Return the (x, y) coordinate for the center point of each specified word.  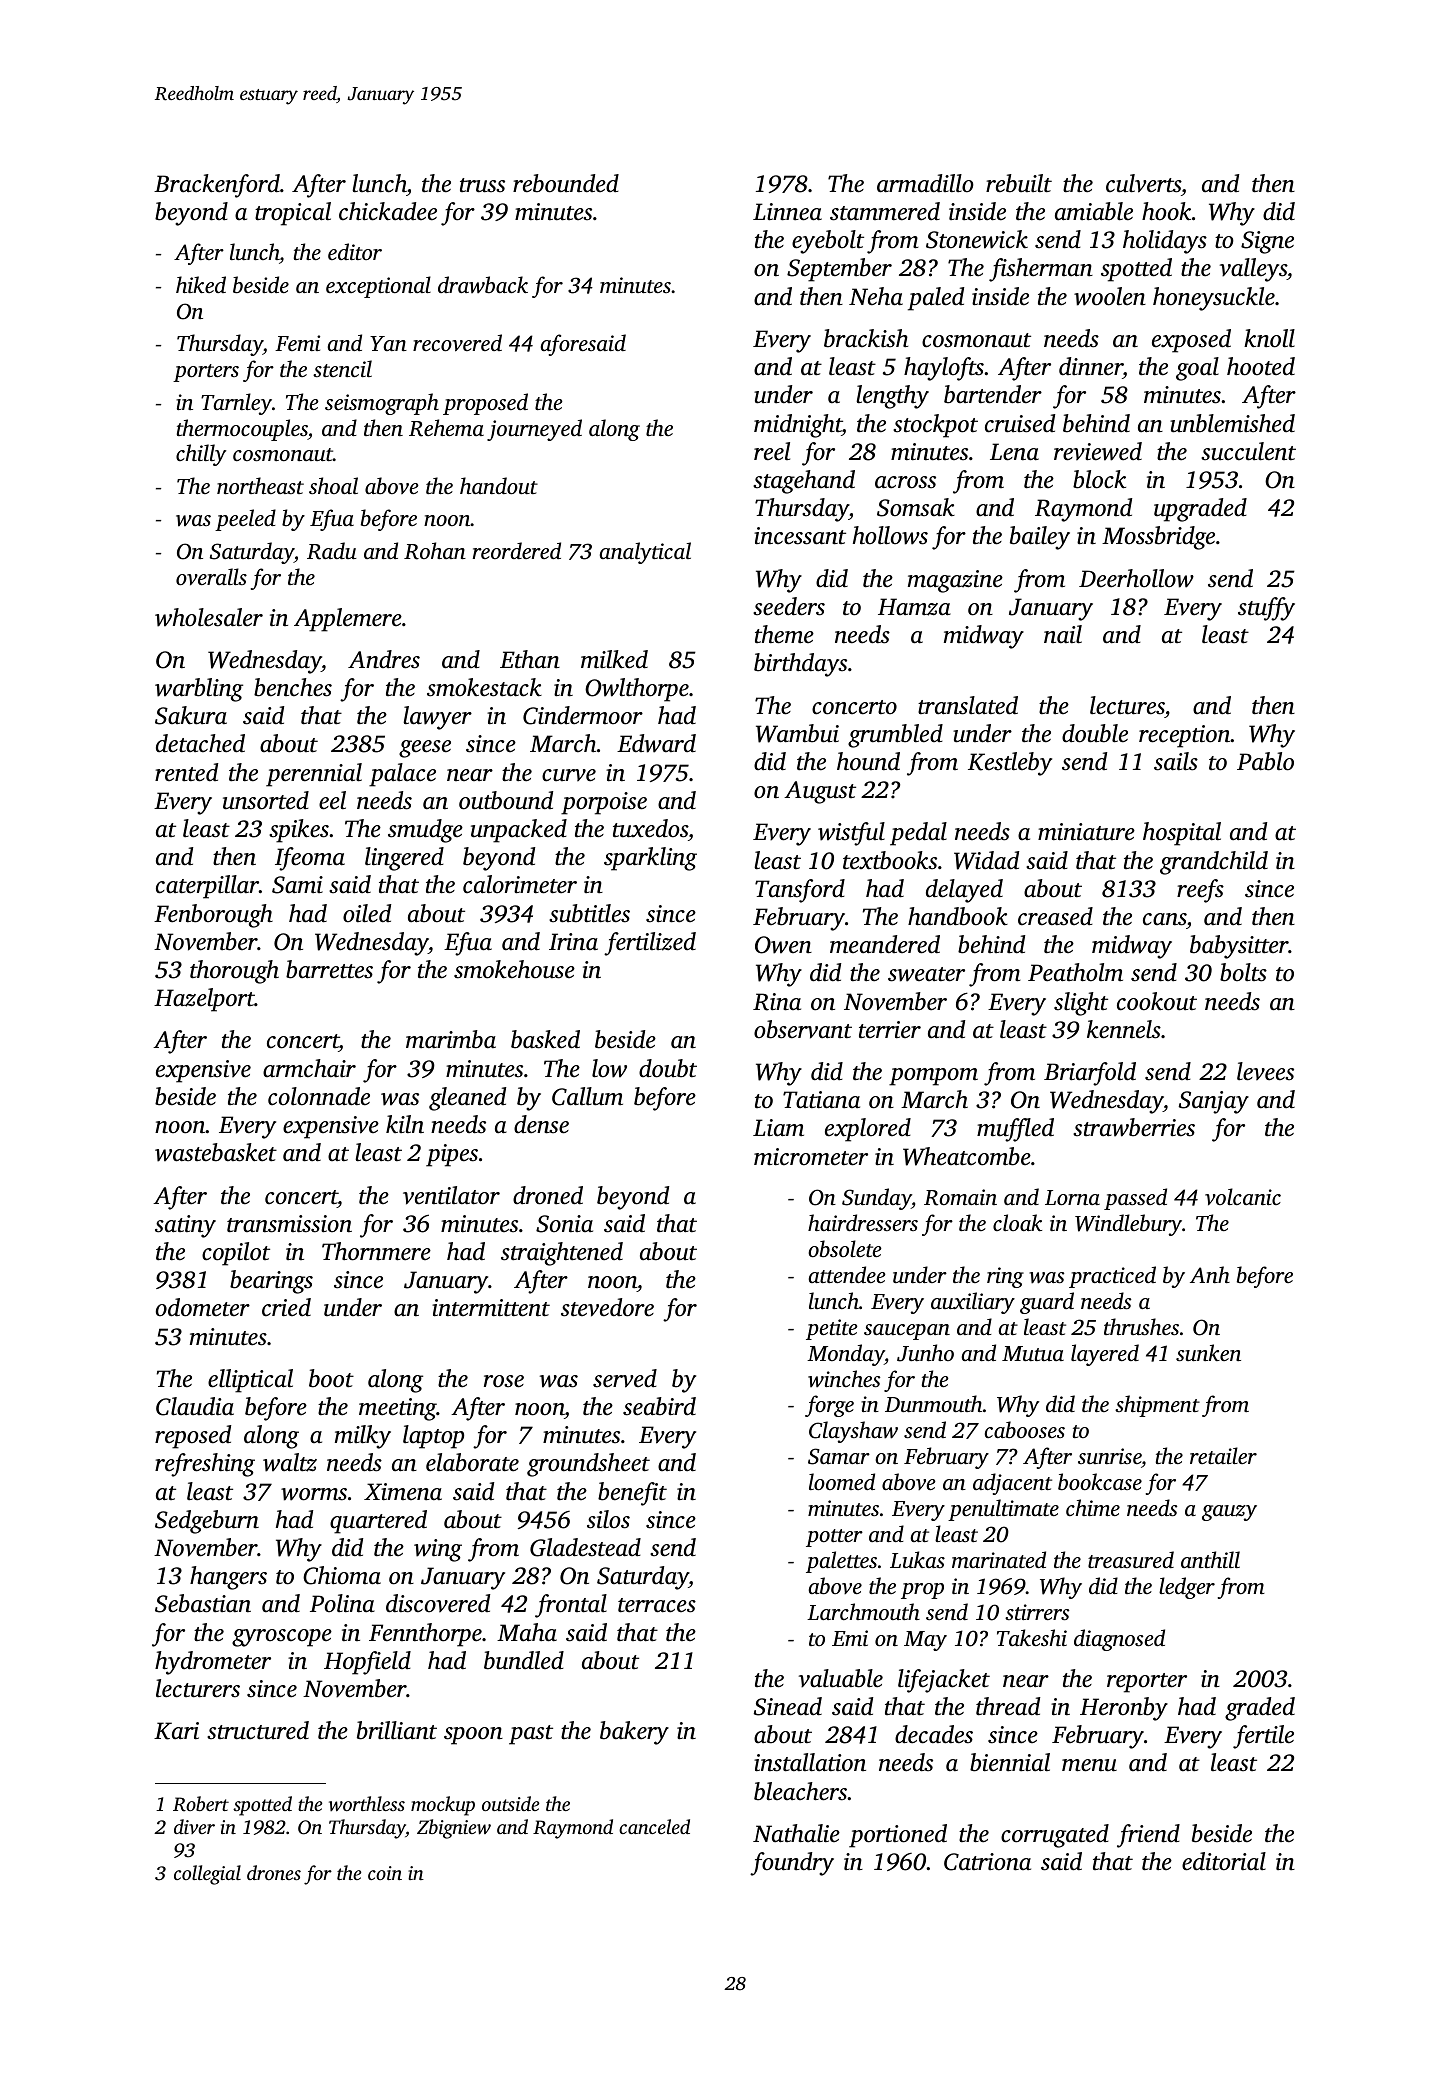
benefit (632, 1494)
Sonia (564, 1224)
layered (1105, 1355)
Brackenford (217, 186)
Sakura (191, 715)
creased (1055, 916)
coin (385, 1873)
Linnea (787, 212)
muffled (1015, 1130)
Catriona (987, 1862)
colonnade (319, 1096)
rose (504, 1381)
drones (274, 1872)
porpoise (604, 803)
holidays (1165, 242)
